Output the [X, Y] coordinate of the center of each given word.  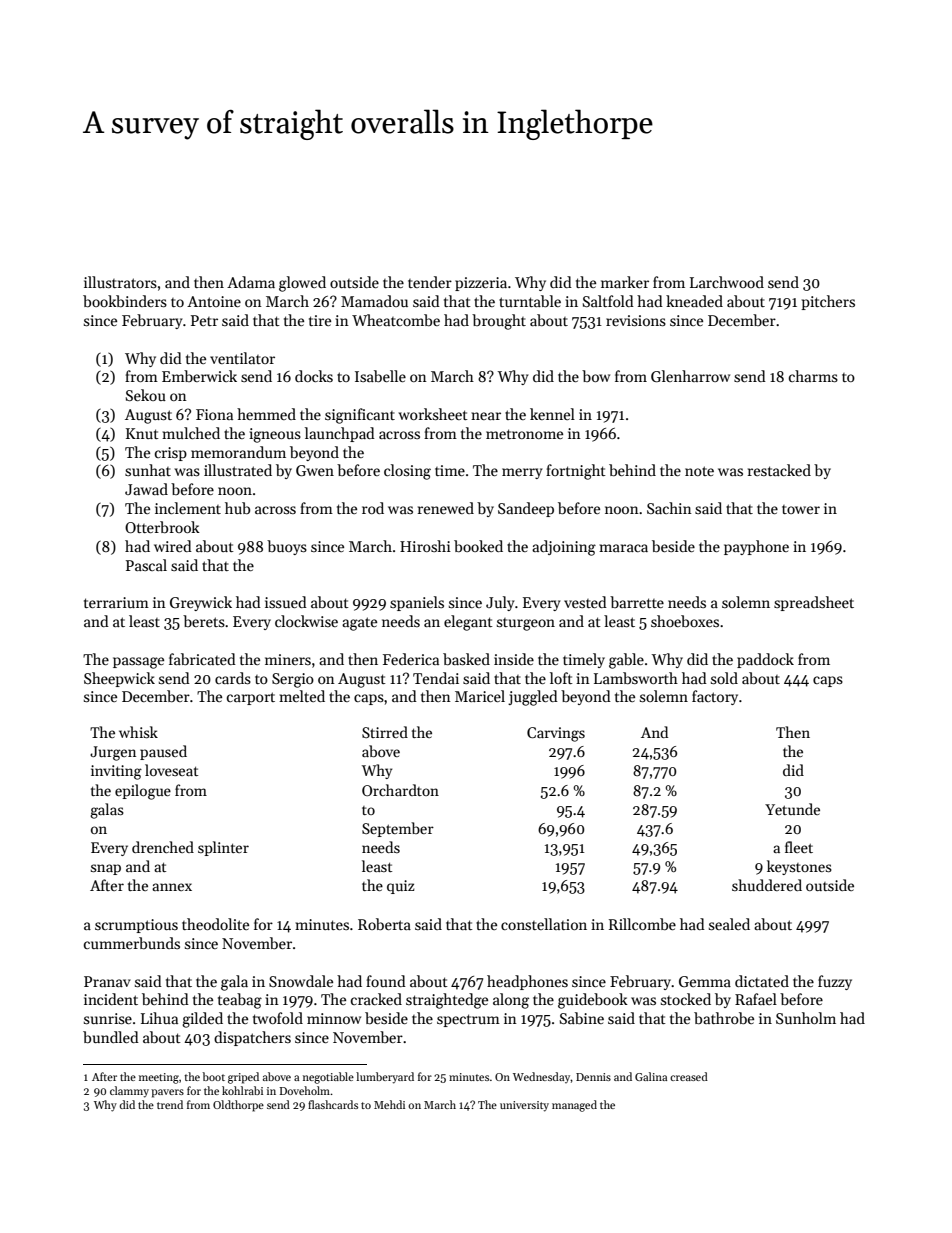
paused [163, 752]
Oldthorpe [238, 1106]
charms [813, 376]
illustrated [238, 470]
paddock [765, 660]
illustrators [120, 282]
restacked [779, 470]
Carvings [556, 734]
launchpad [340, 434]
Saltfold [608, 301]
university [524, 1106]
